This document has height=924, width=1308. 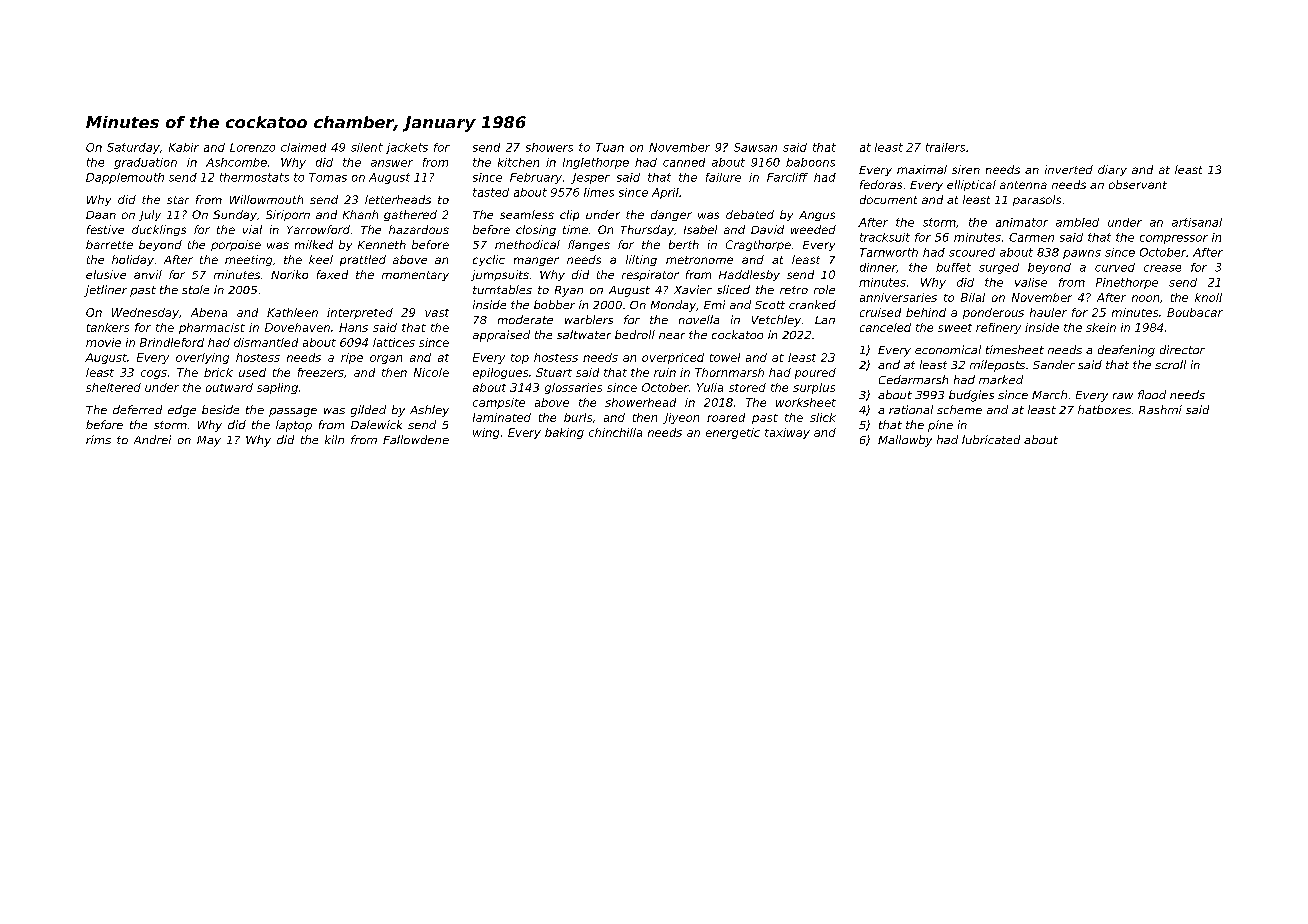 I want to click on stole, so click(x=195, y=289).
